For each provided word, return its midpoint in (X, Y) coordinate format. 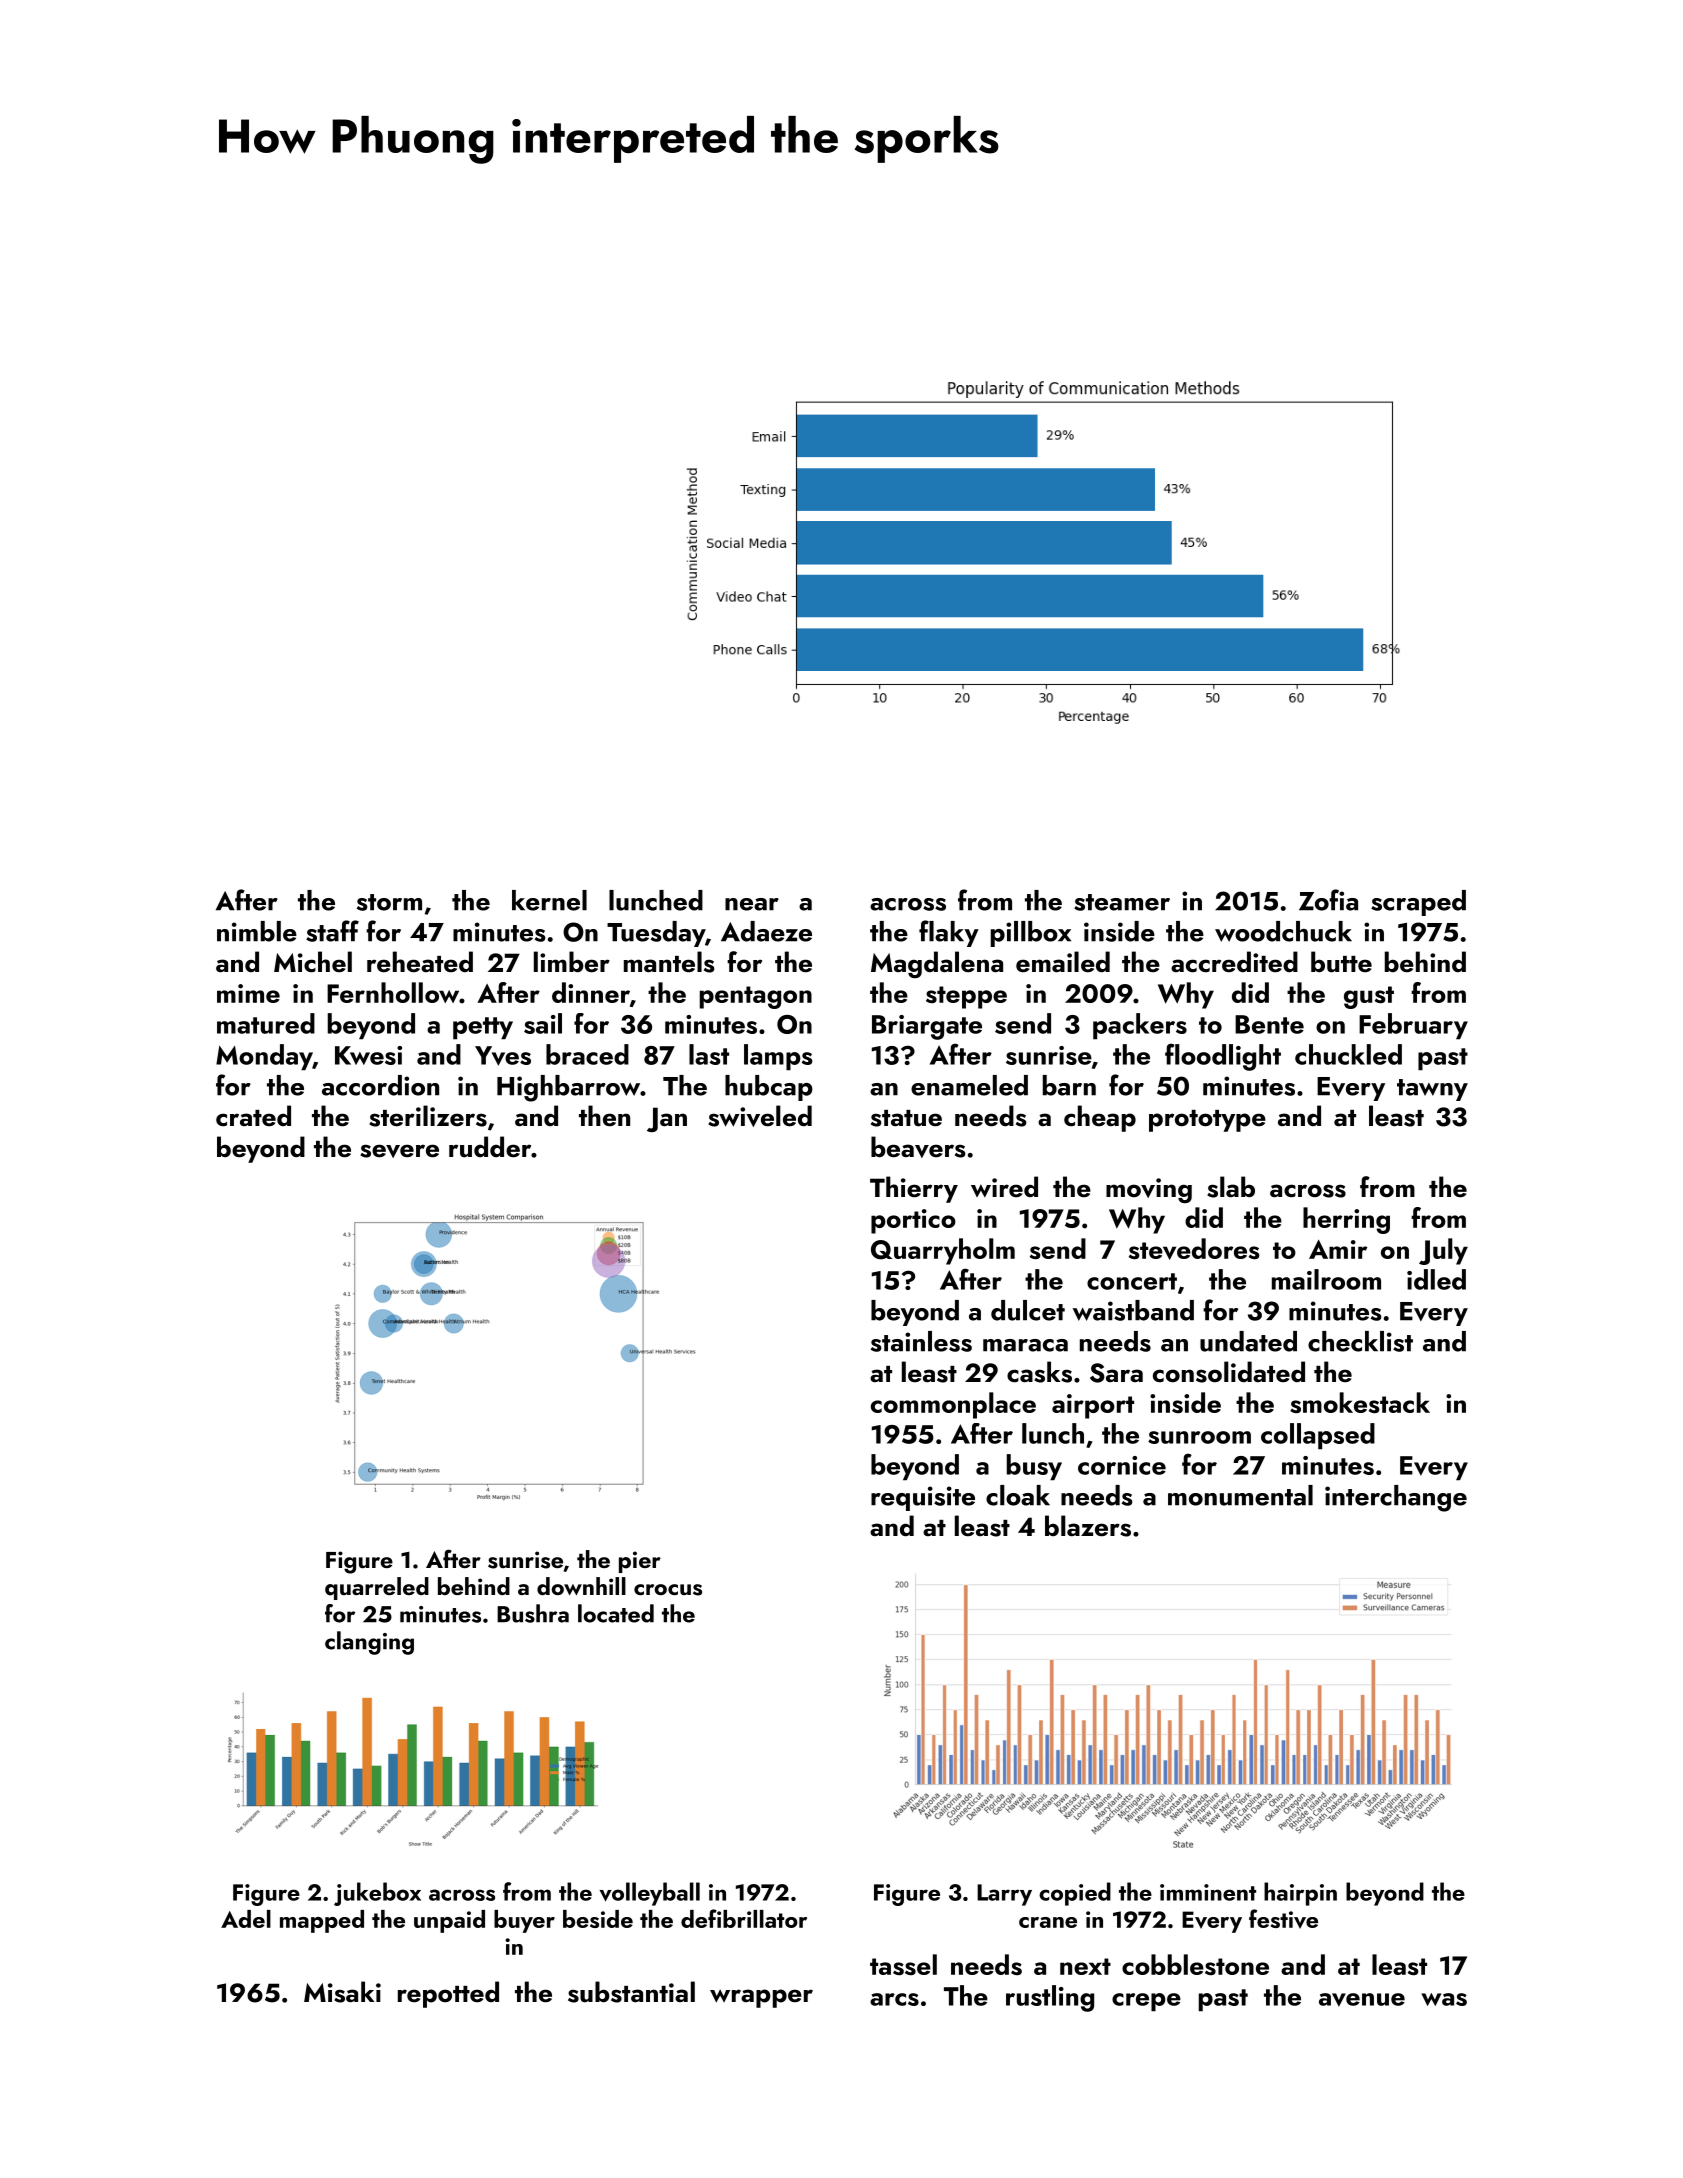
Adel (246, 1919)
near (752, 904)
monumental (1240, 1495)
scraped (1418, 903)
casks (1039, 1372)
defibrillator (744, 1918)
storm (389, 902)
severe (399, 1151)
